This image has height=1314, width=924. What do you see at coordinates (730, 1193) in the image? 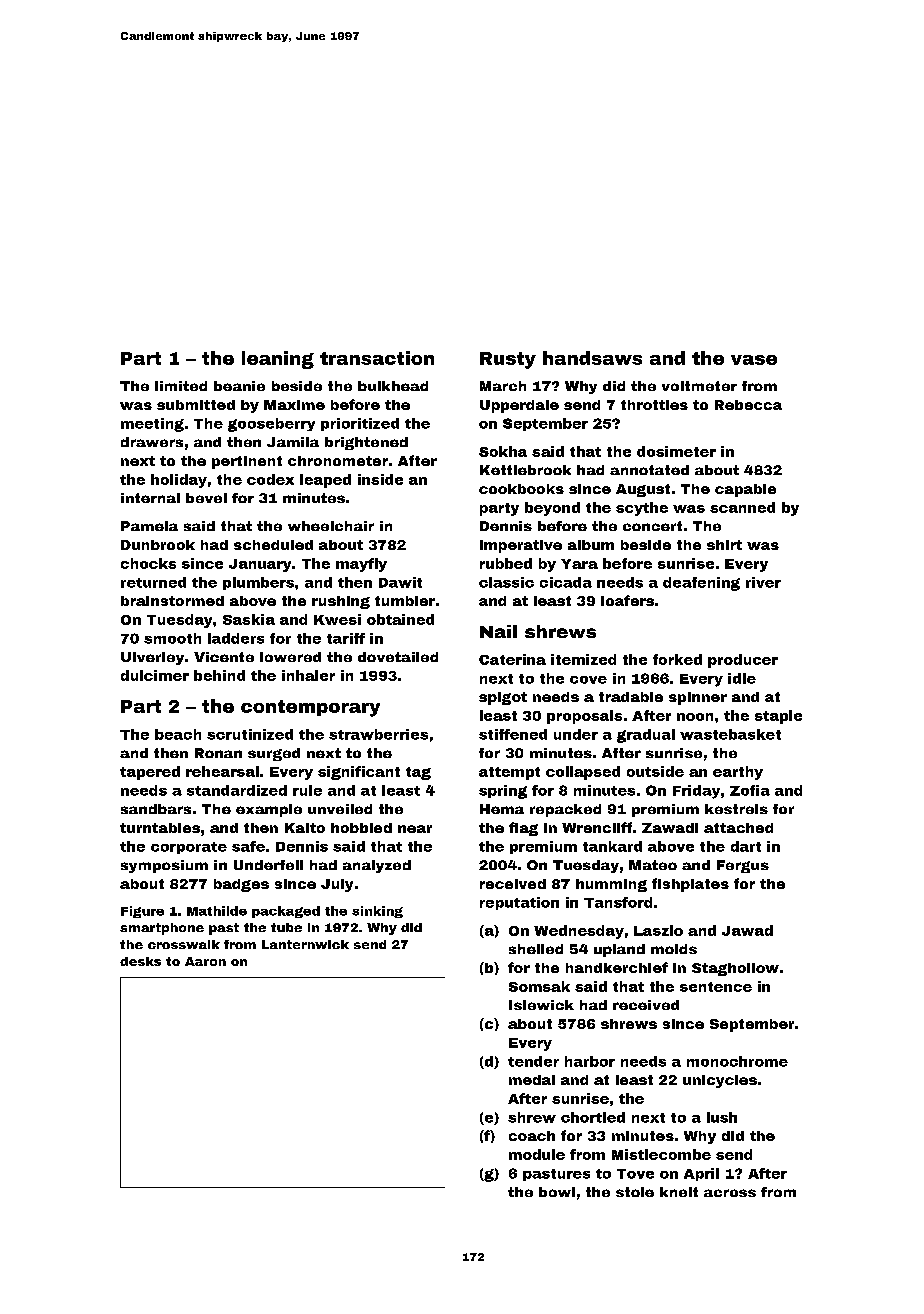
I see `across` at bounding box center [730, 1193].
